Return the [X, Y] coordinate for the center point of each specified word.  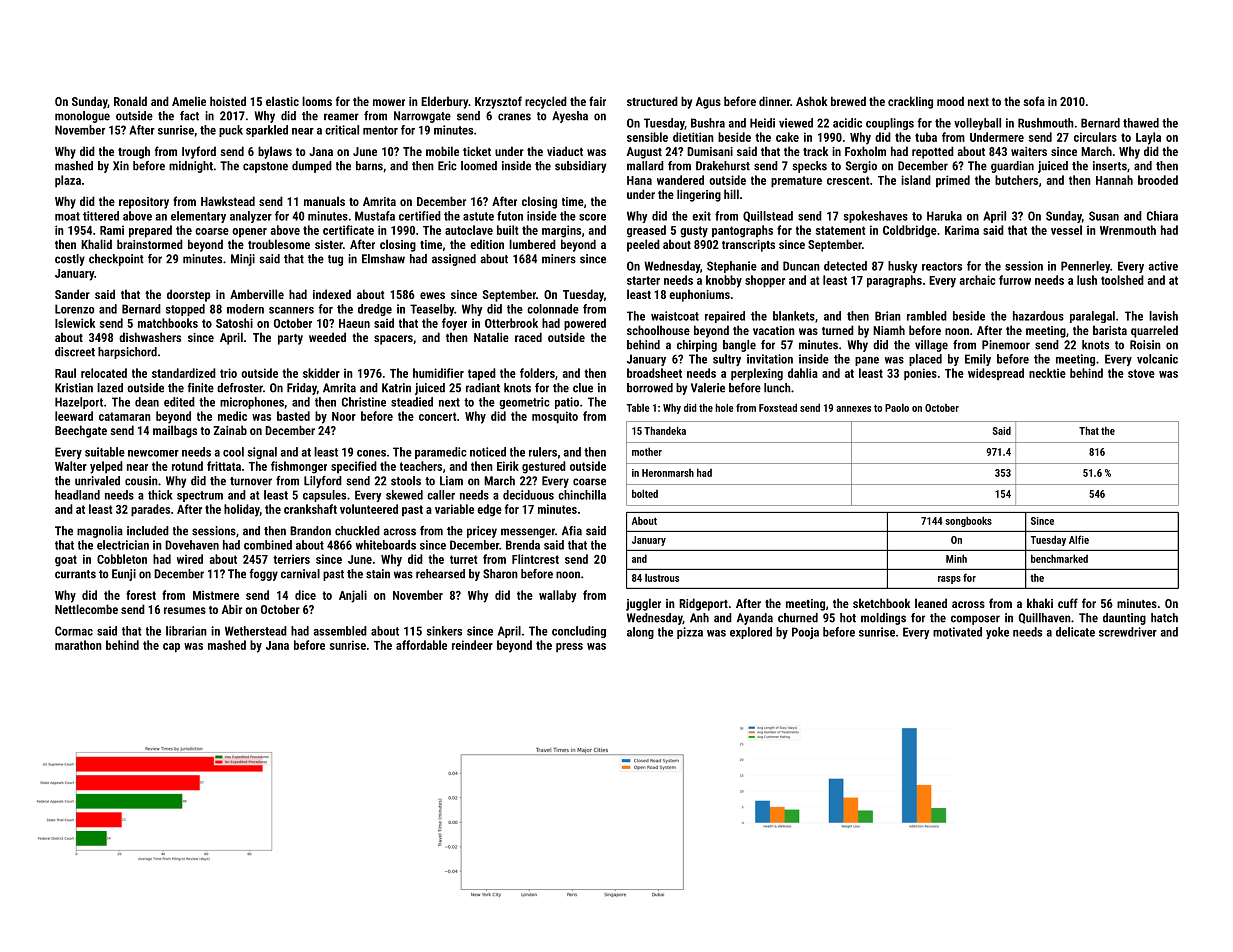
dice [305, 595]
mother [647, 451]
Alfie [1079, 539]
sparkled [267, 131]
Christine [364, 402]
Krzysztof [498, 102]
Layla [1148, 138]
